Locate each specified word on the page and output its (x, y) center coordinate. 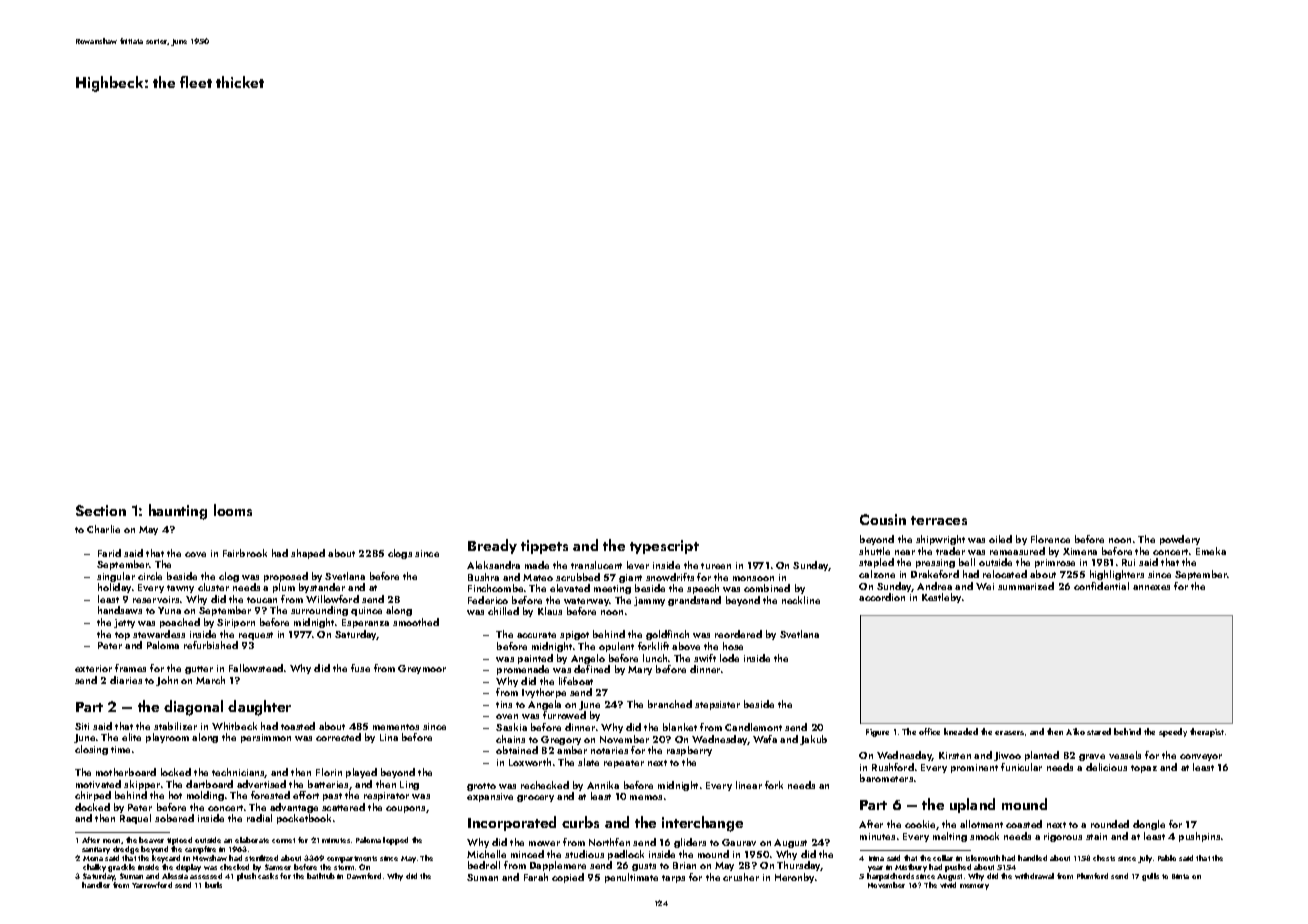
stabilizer (175, 726)
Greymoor (422, 669)
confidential (1101, 586)
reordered (738, 634)
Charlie (103, 529)
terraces (939, 520)
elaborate (252, 840)
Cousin (883, 519)
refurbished (211, 645)
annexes (1151, 587)
